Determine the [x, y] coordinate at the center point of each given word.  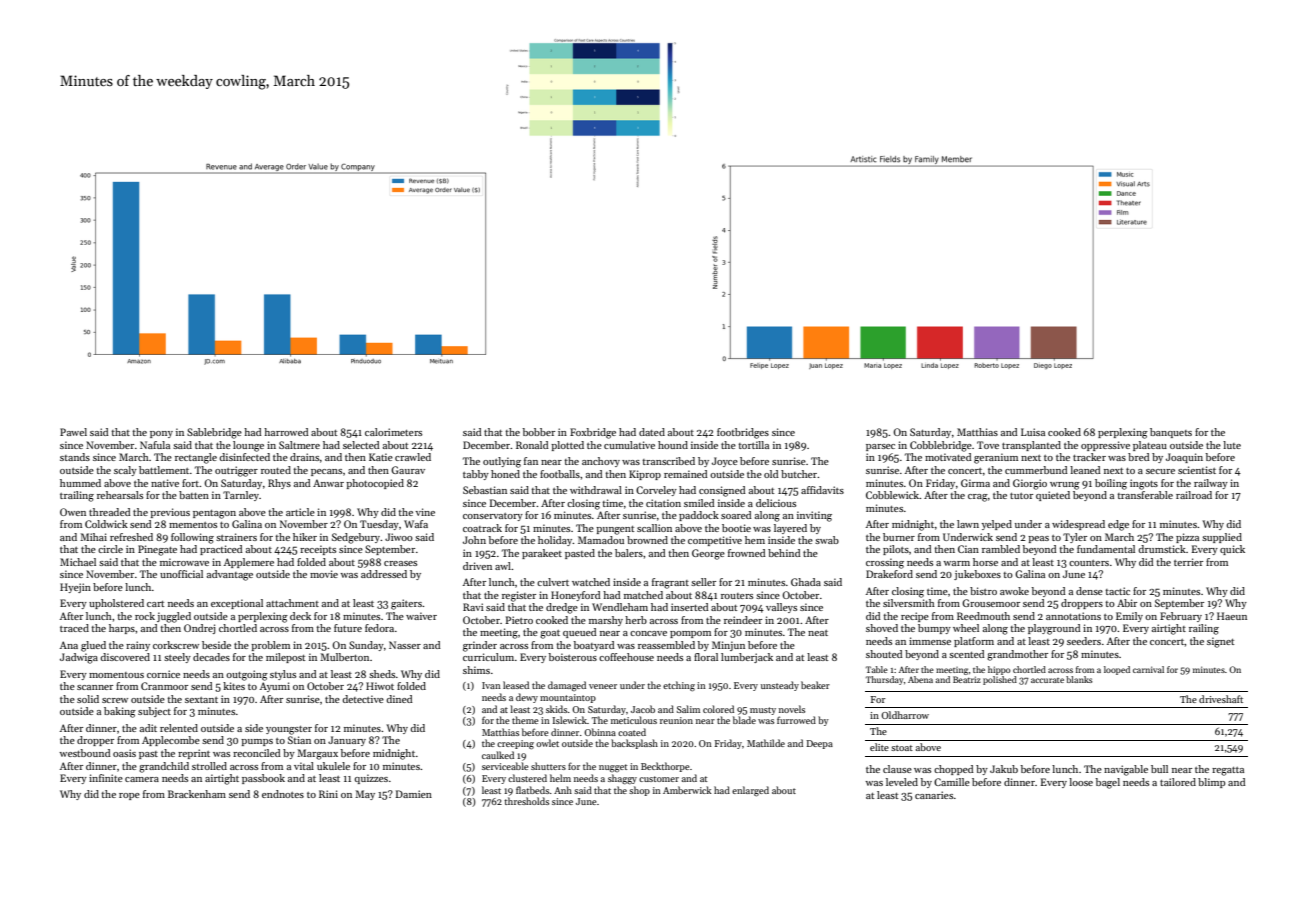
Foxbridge [593, 433]
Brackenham [197, 794]
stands [75, 457]
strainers [236, 537]
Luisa [1033, 432]
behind [784, 553]
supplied [1222, 538]
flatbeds [532, 790]
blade [744, 720]
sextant [201, 700]
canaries [934, 795]
